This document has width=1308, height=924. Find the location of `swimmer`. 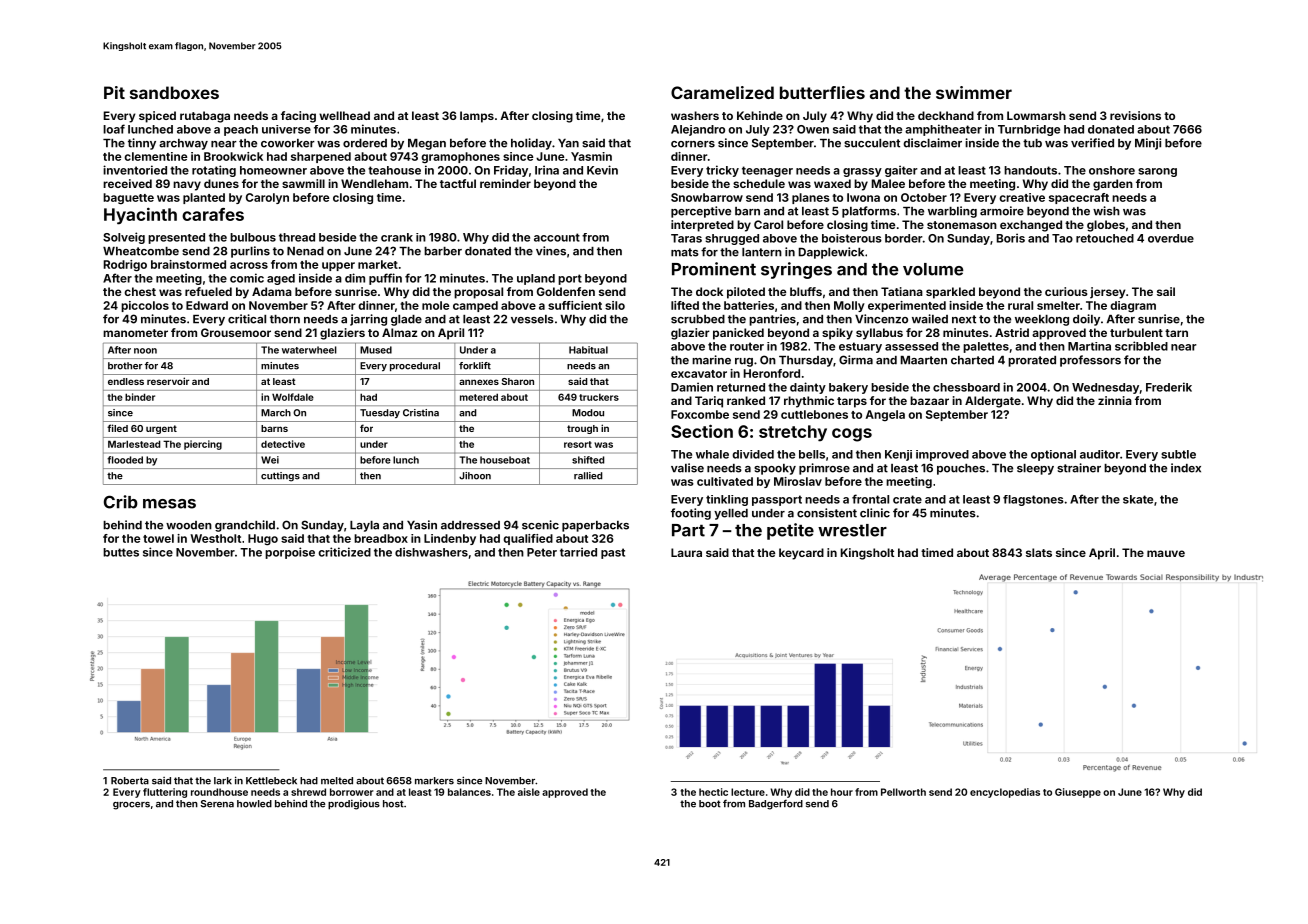

swimmer is located at coordinates (974, 92).
